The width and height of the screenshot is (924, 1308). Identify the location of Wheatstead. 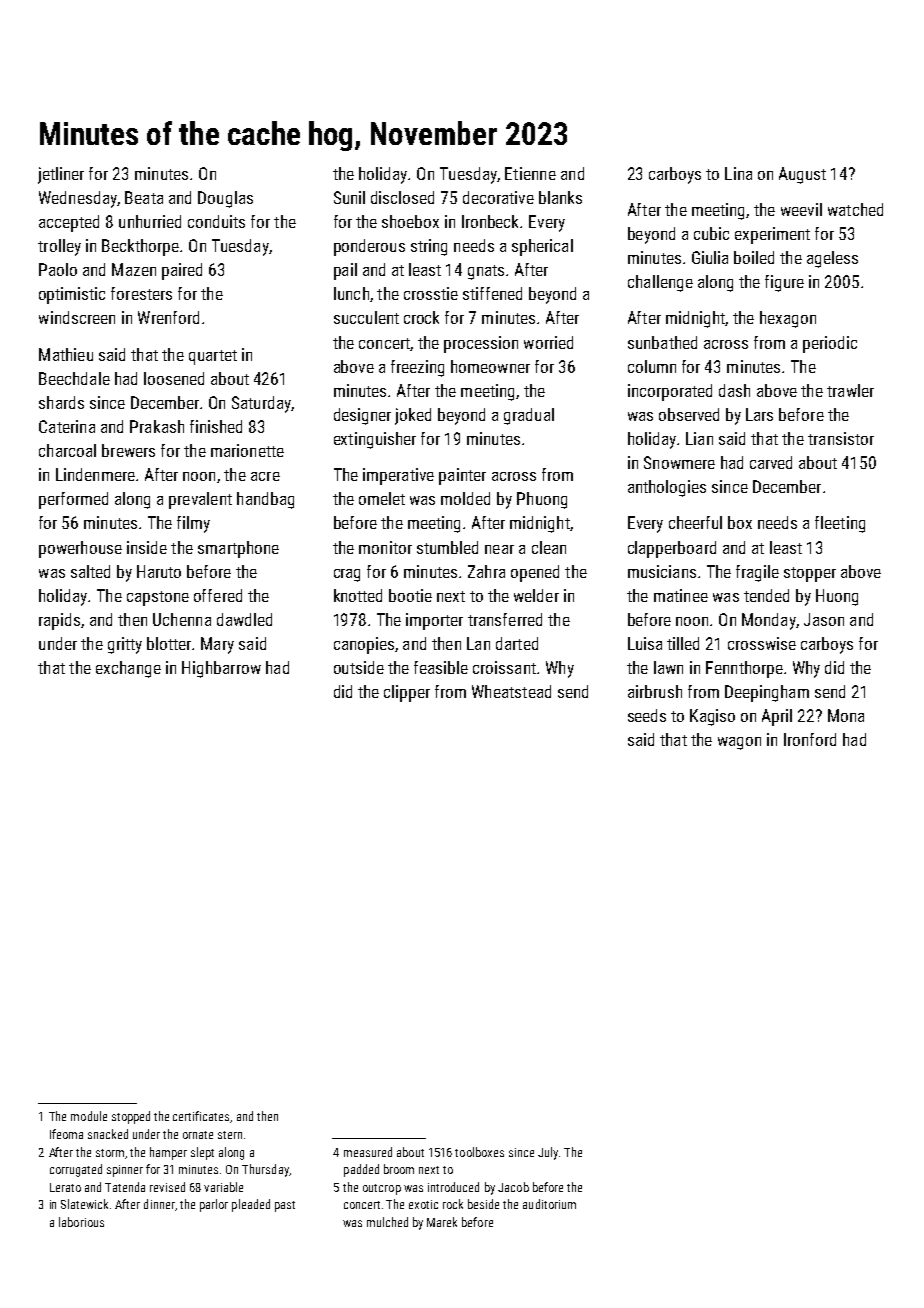
(511, 691).
